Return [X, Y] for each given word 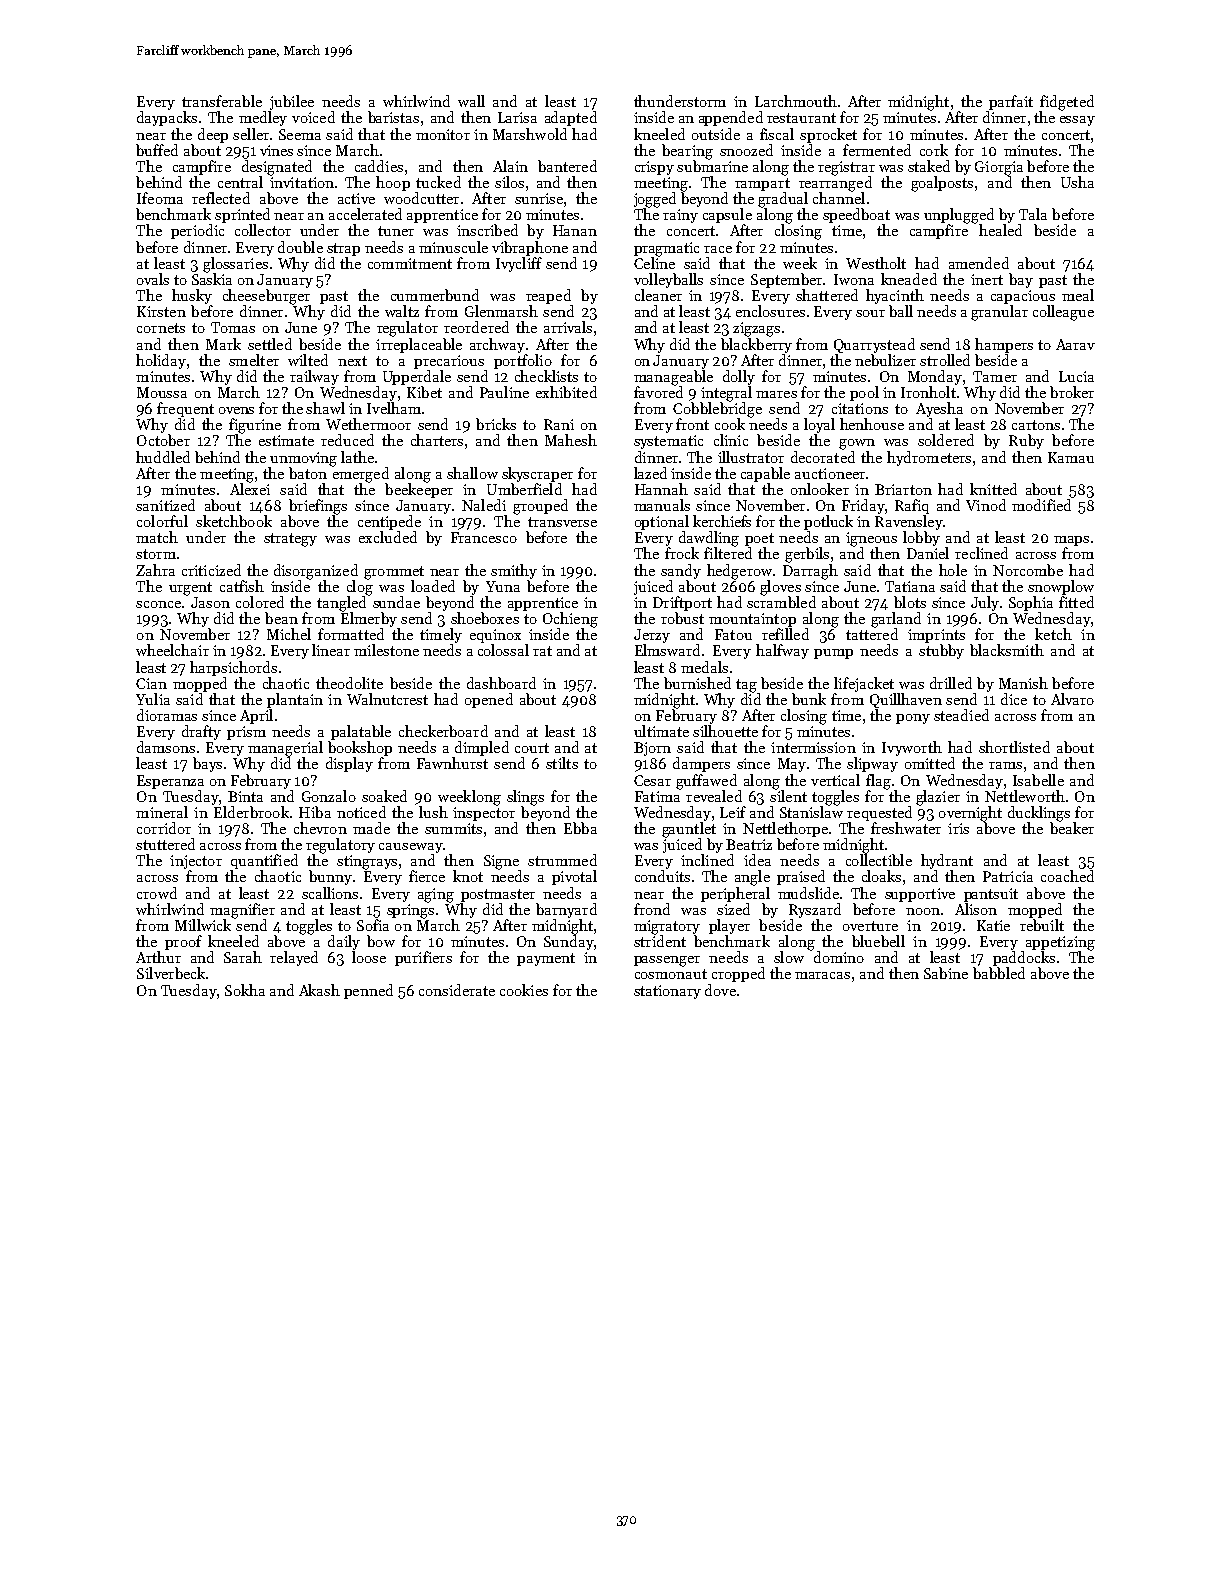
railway [314, 377]
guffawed [706, 782]
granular [999, 313]
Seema [300, 134]
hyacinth [895, 296]
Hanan [575, 230]
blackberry [756, 345]
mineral [162, 812]
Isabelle [1038, 780]
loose [369, 957]
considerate [457, 990]
